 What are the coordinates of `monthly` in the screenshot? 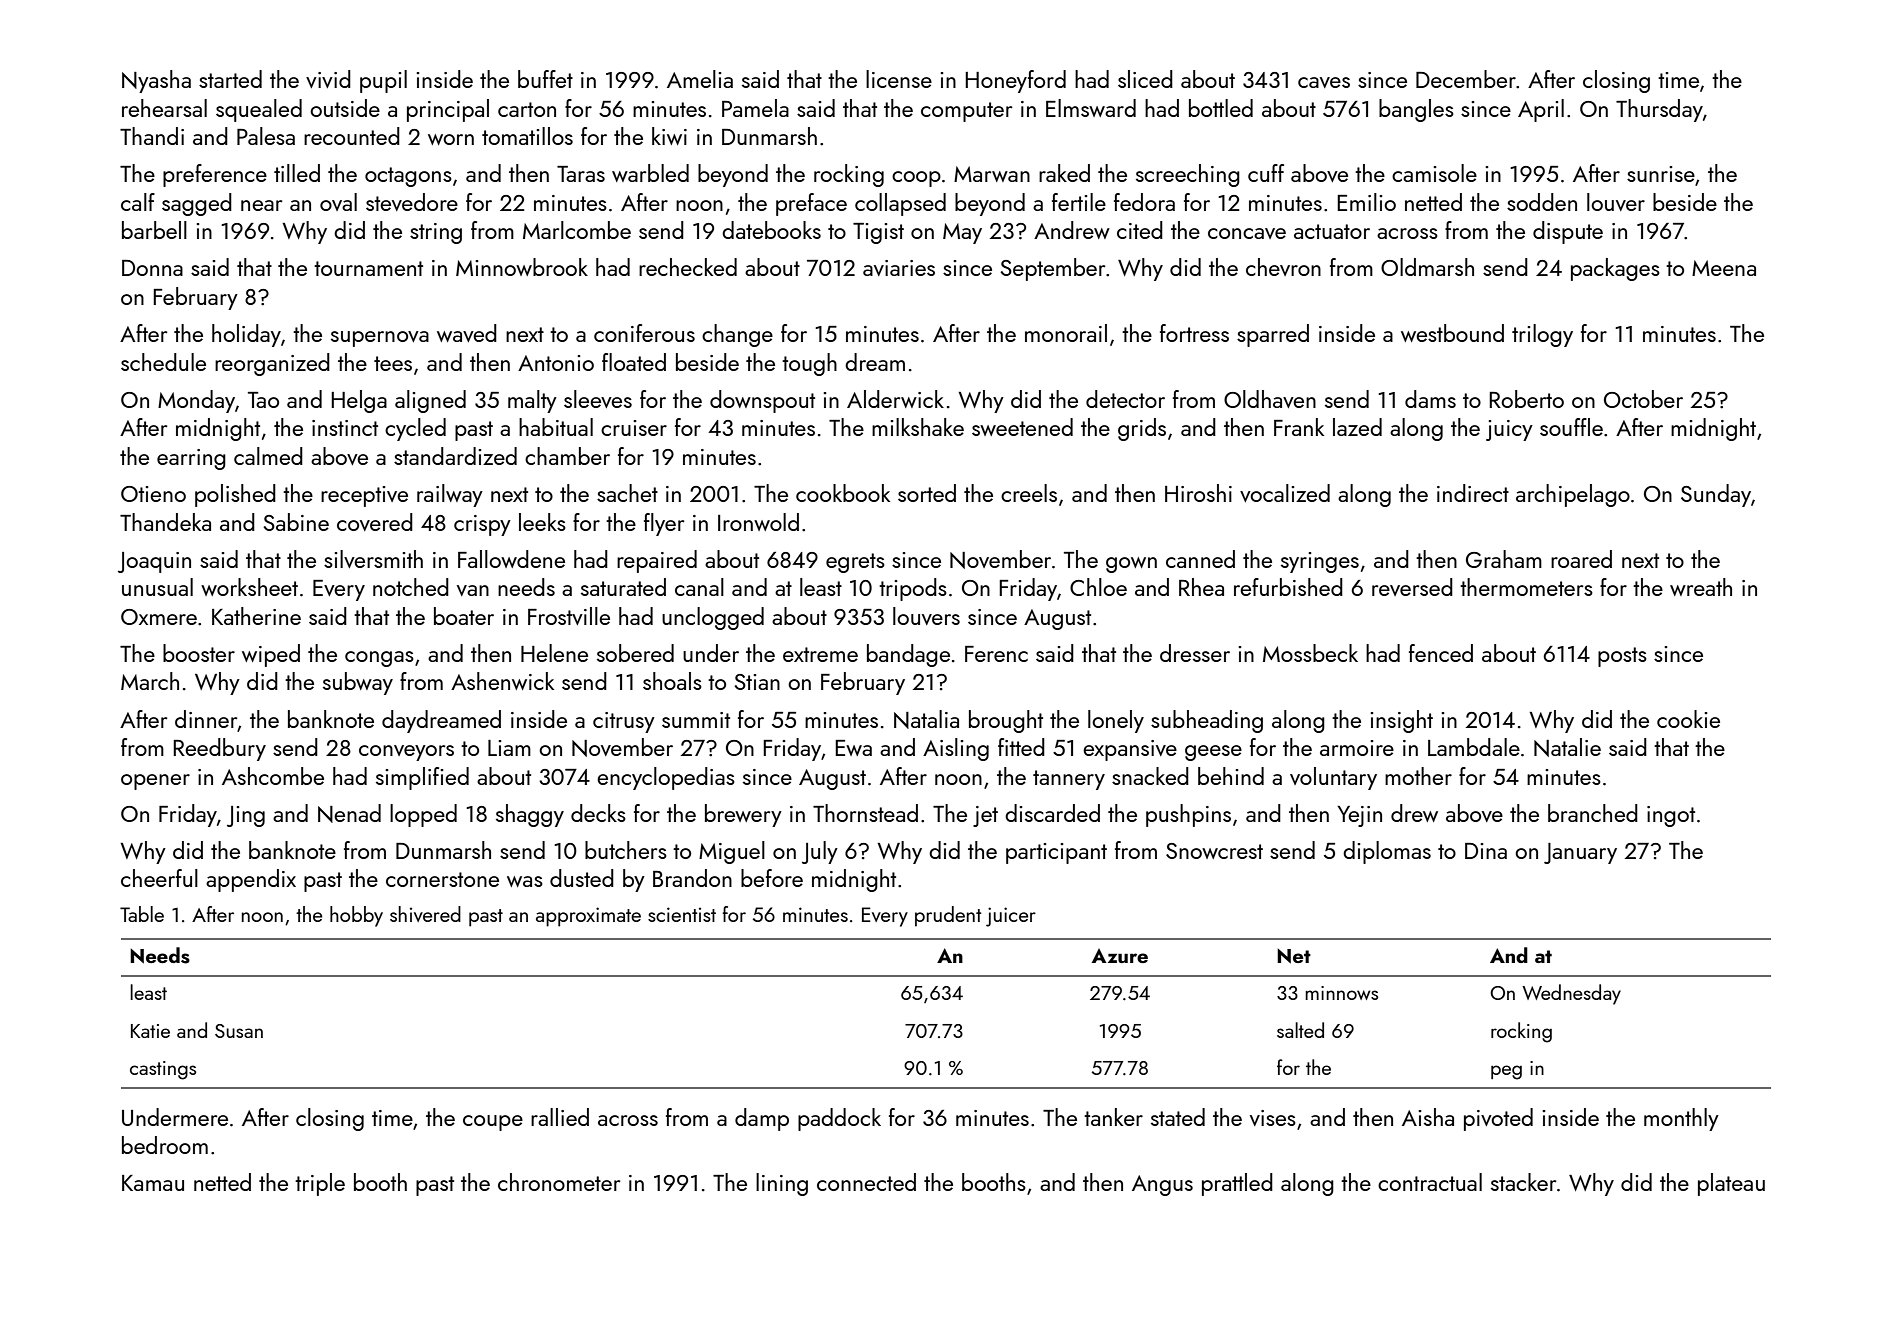 It's located at (1681, 1119).
